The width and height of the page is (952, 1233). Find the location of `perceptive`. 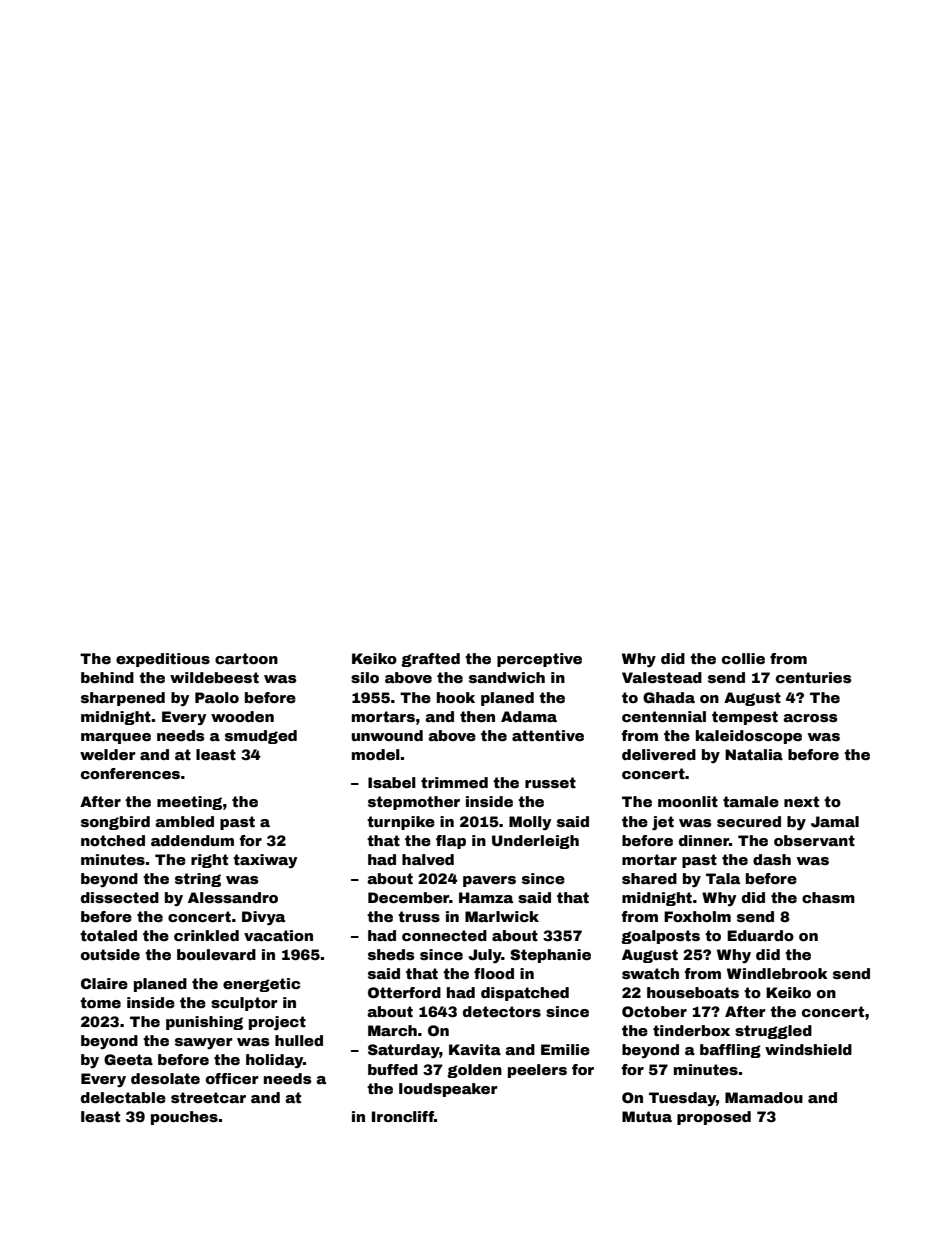

perceptive is located at coordinates (539, 660).
